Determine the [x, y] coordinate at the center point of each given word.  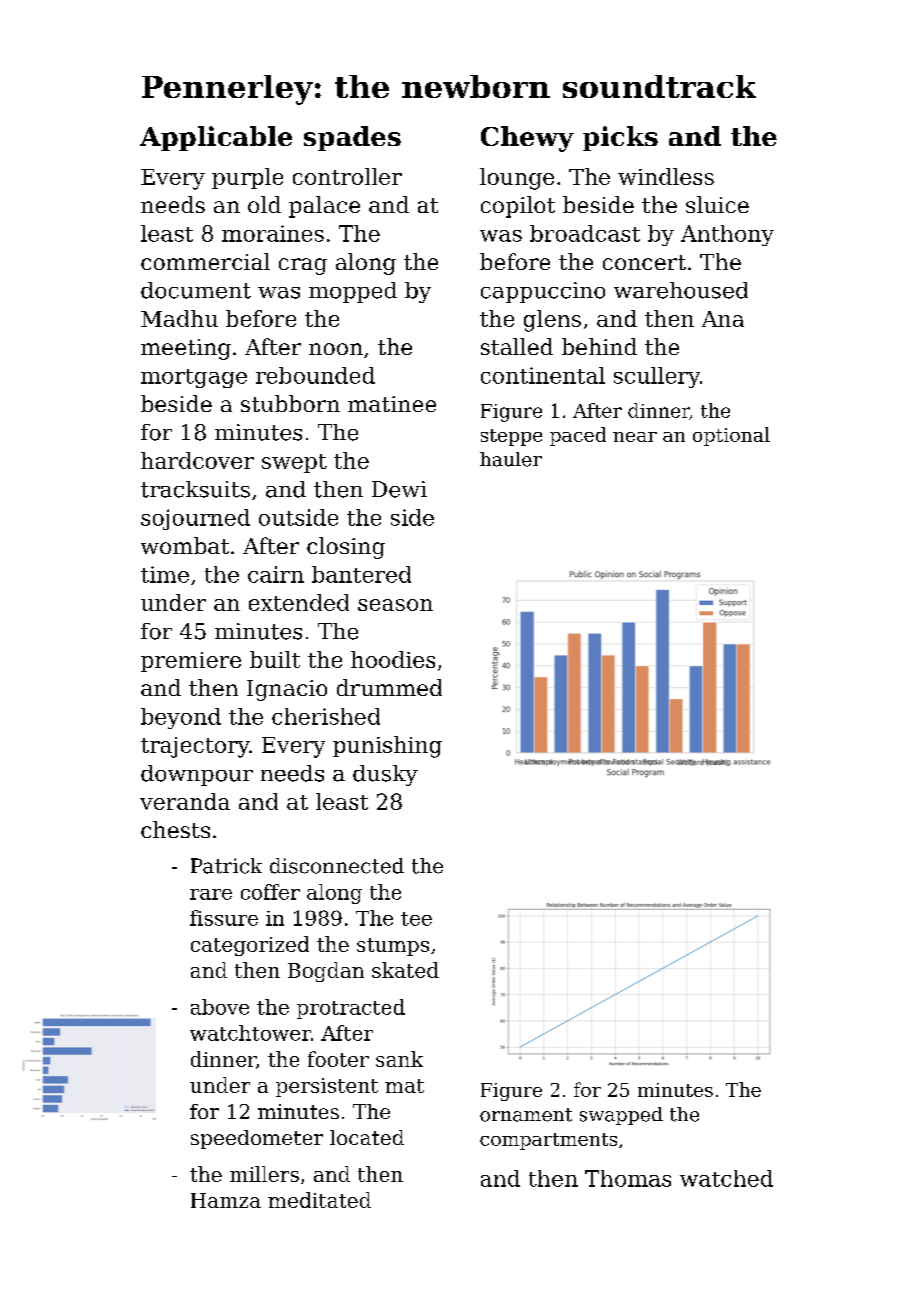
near [635, 437]
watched [726, 1178]
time [165, 574]
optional [731, 436]
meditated [319, 1200]
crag [303, 266]
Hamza [226, 1200]
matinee [392, 404]
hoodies [393, 659]
